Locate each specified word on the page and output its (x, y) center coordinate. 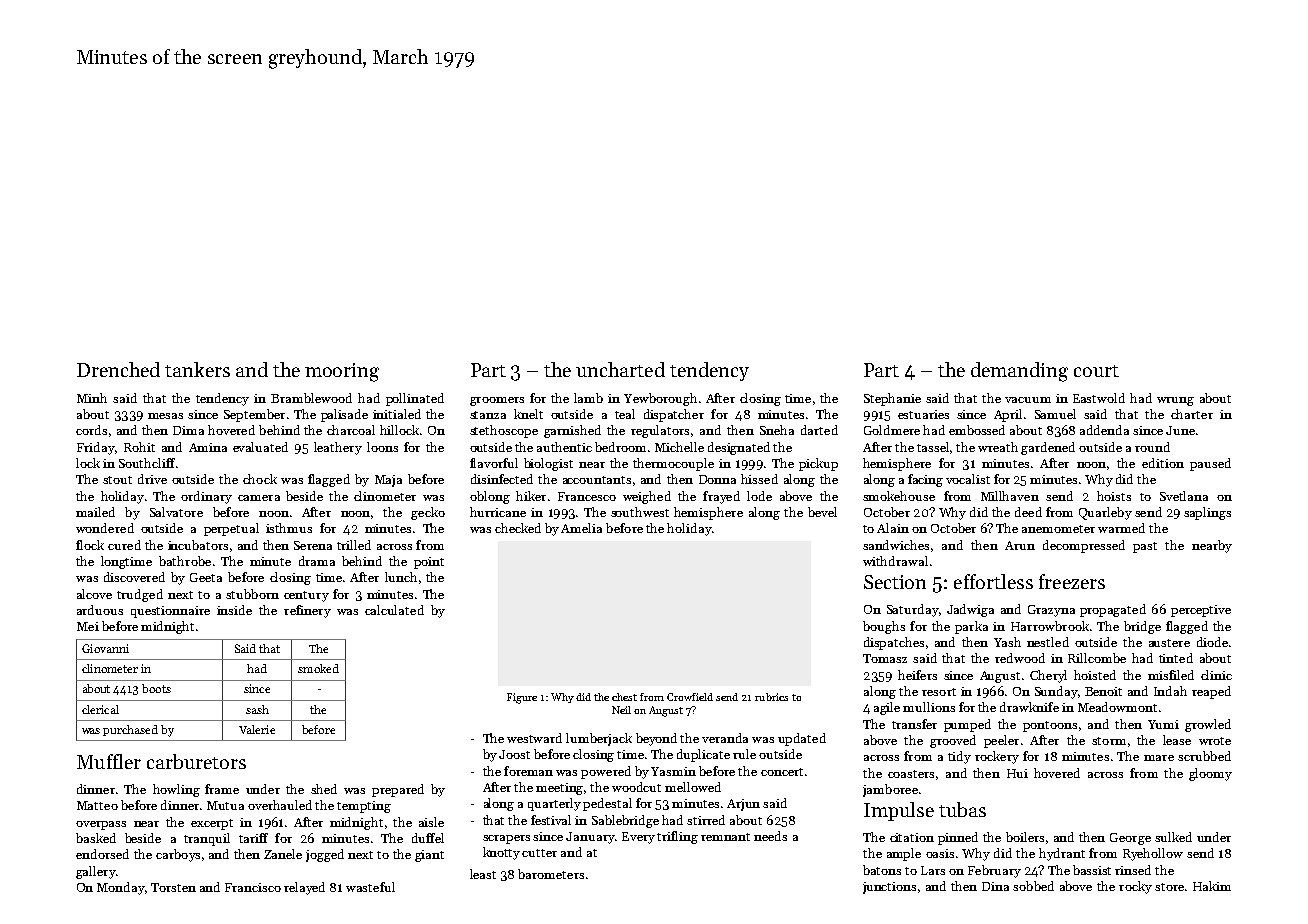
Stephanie (892, 399)
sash (257, 709)
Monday (121, 888)
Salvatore (176, 512)
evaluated (260, 447)
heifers (917, 675)
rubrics (771, 697)
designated (739, 448)
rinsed (1133, 870)
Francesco (587, 496)
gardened (1048, 448)
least (483, 874)
